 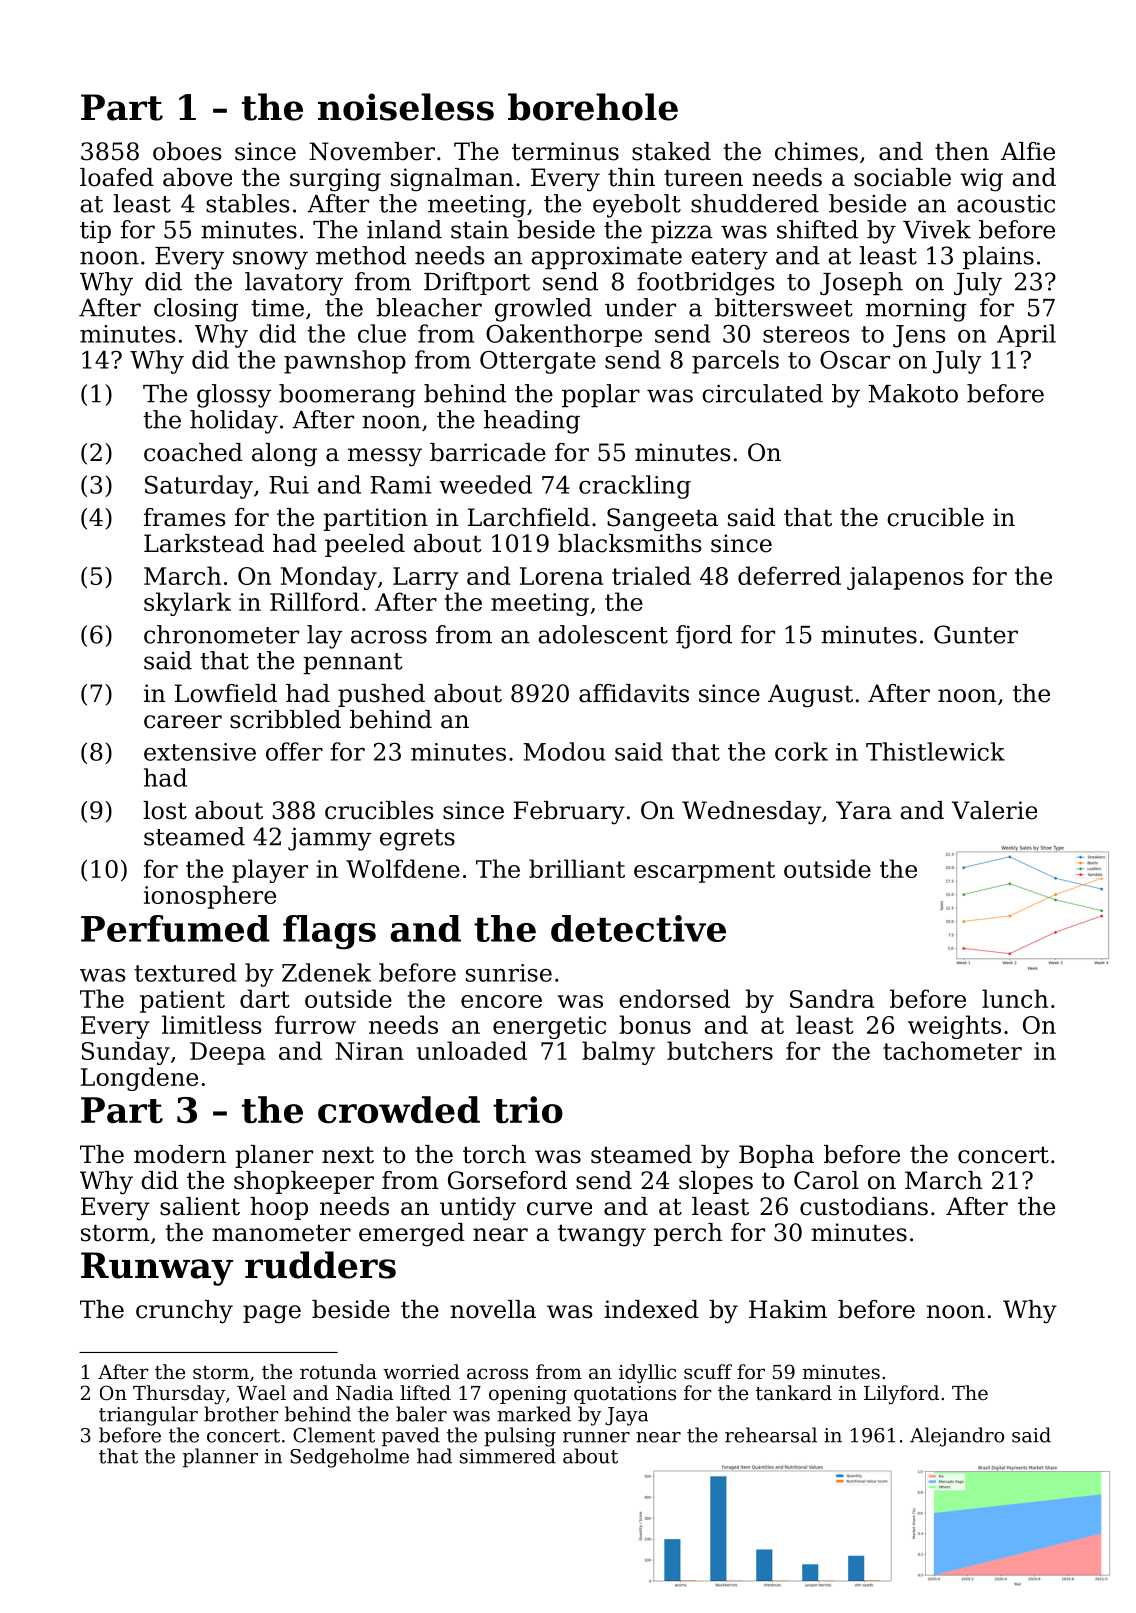 I want to click on deferred, so click(x=789, y=575).
